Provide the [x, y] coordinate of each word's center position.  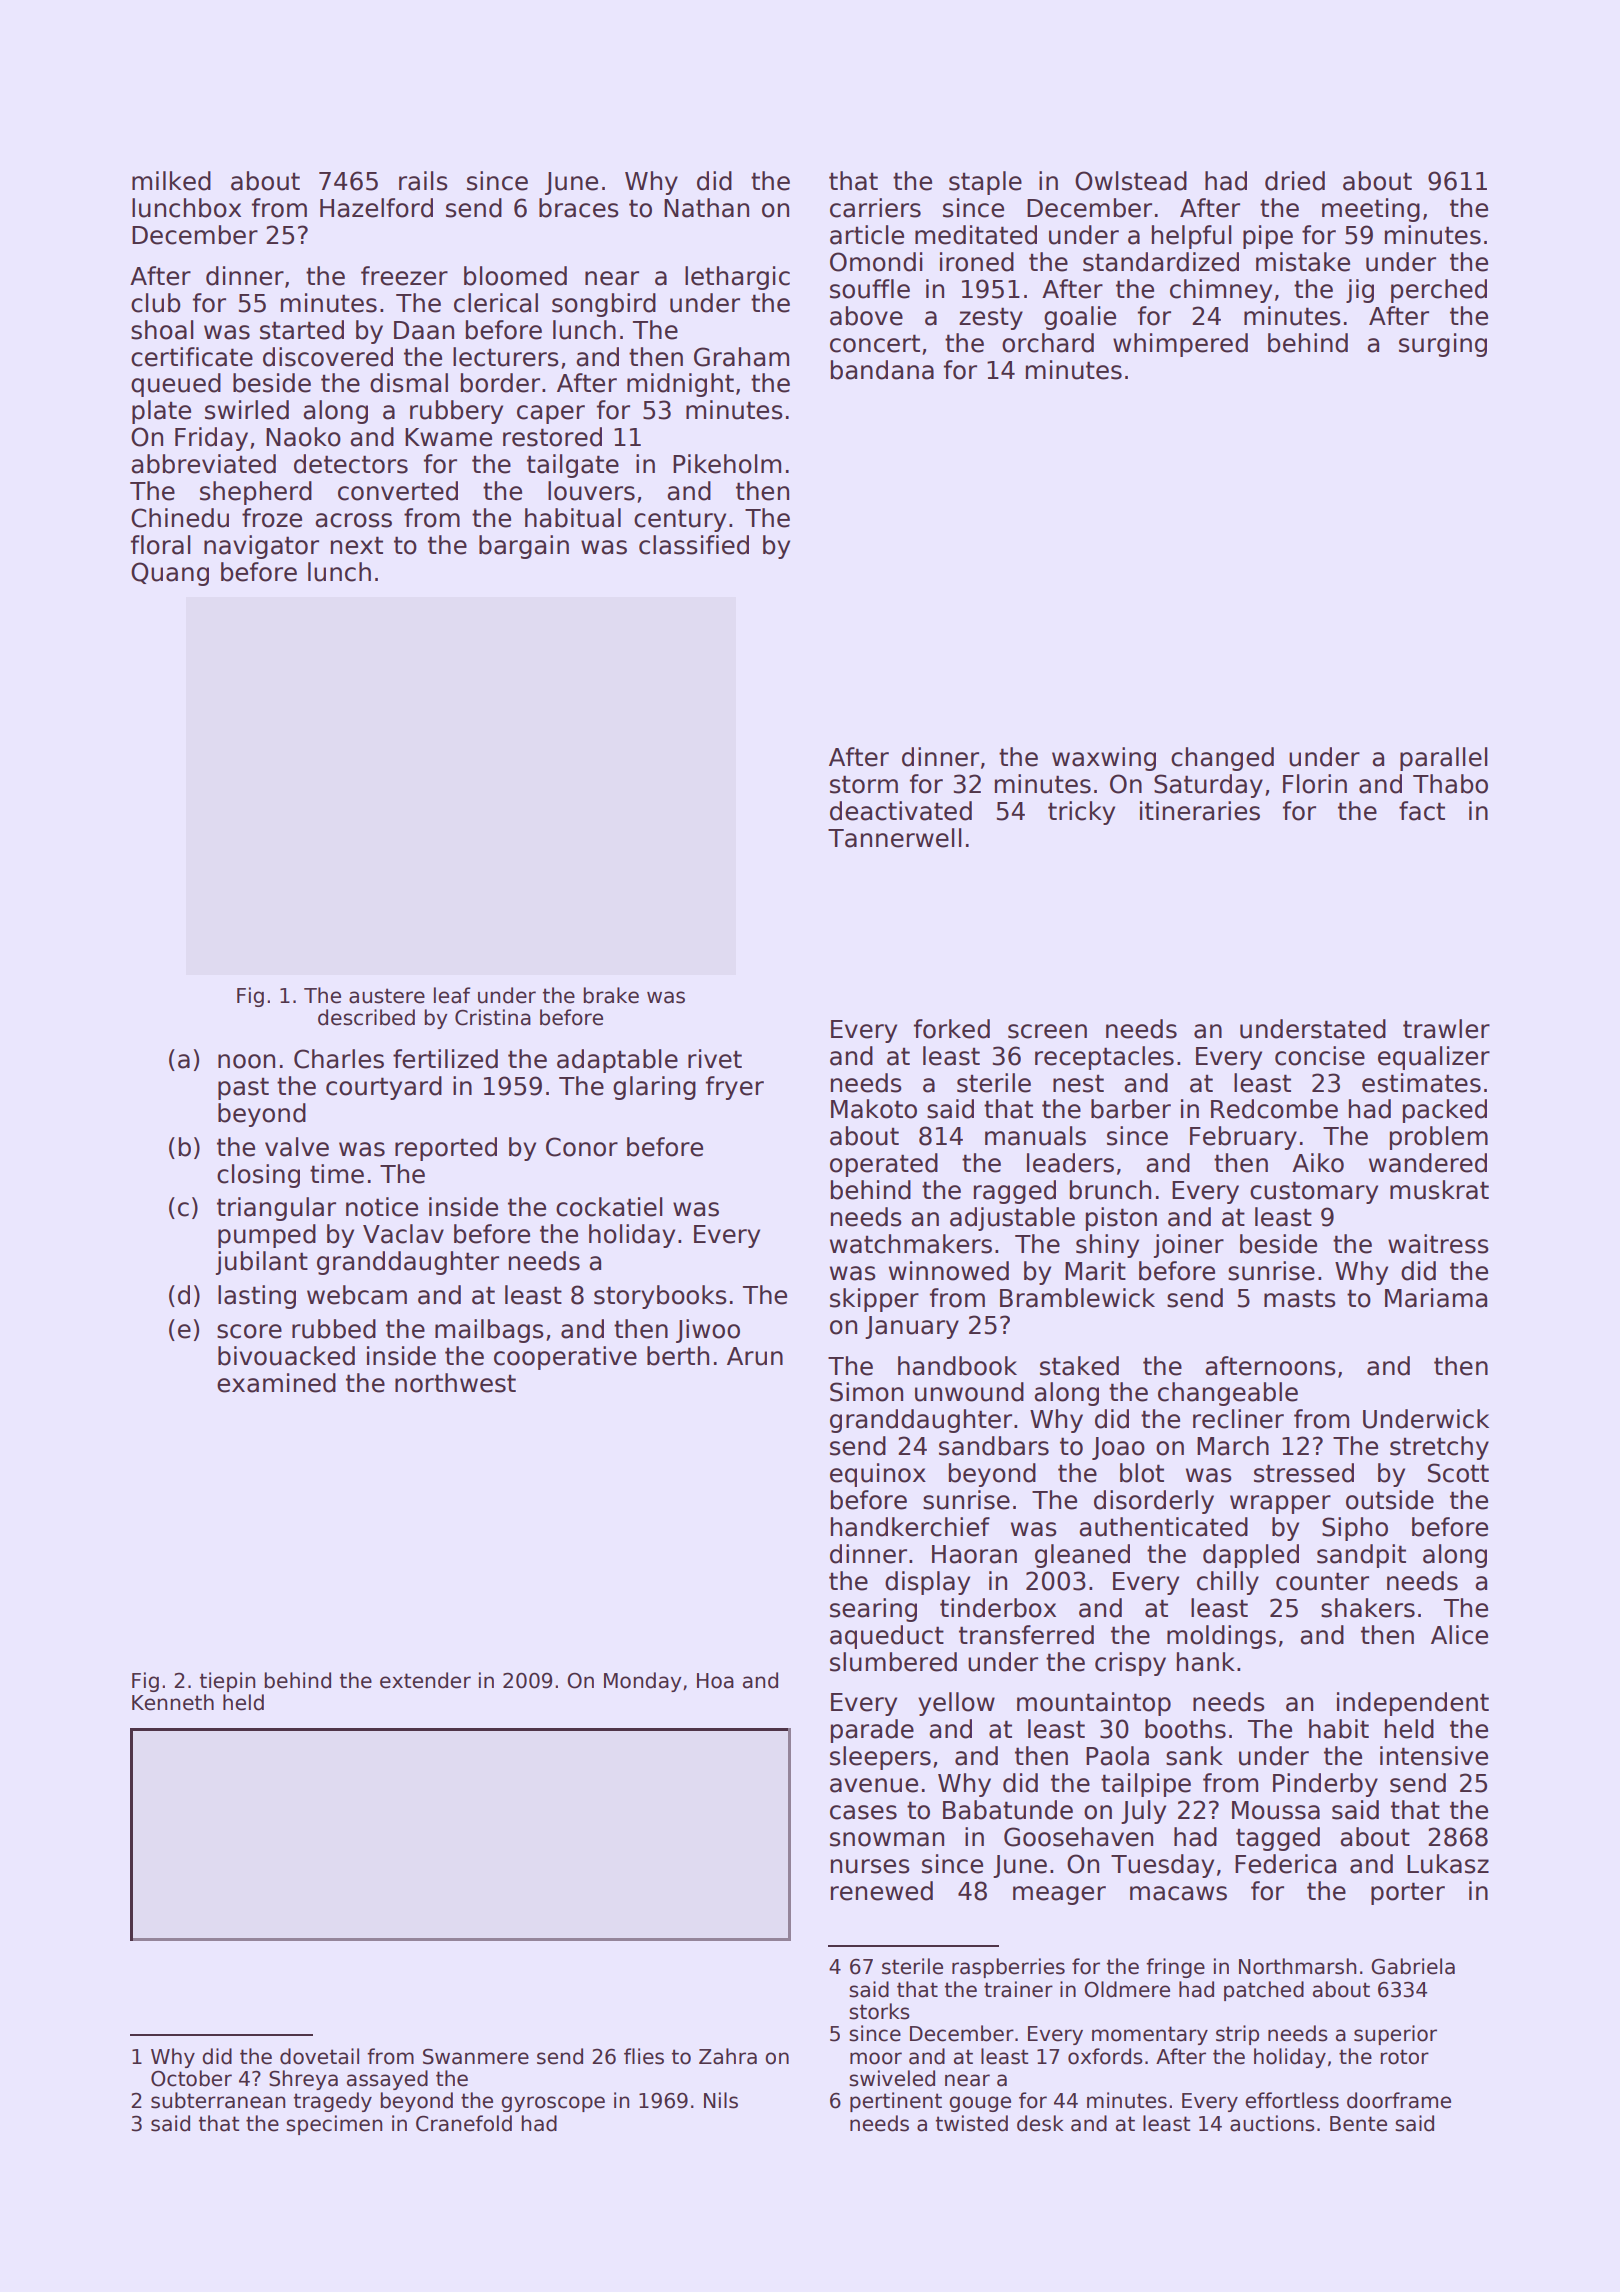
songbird [604, 305]
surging [1443, 345]
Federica [1285, 1864]
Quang [170, 574]
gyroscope [553, 2104]
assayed [387, 2080]
